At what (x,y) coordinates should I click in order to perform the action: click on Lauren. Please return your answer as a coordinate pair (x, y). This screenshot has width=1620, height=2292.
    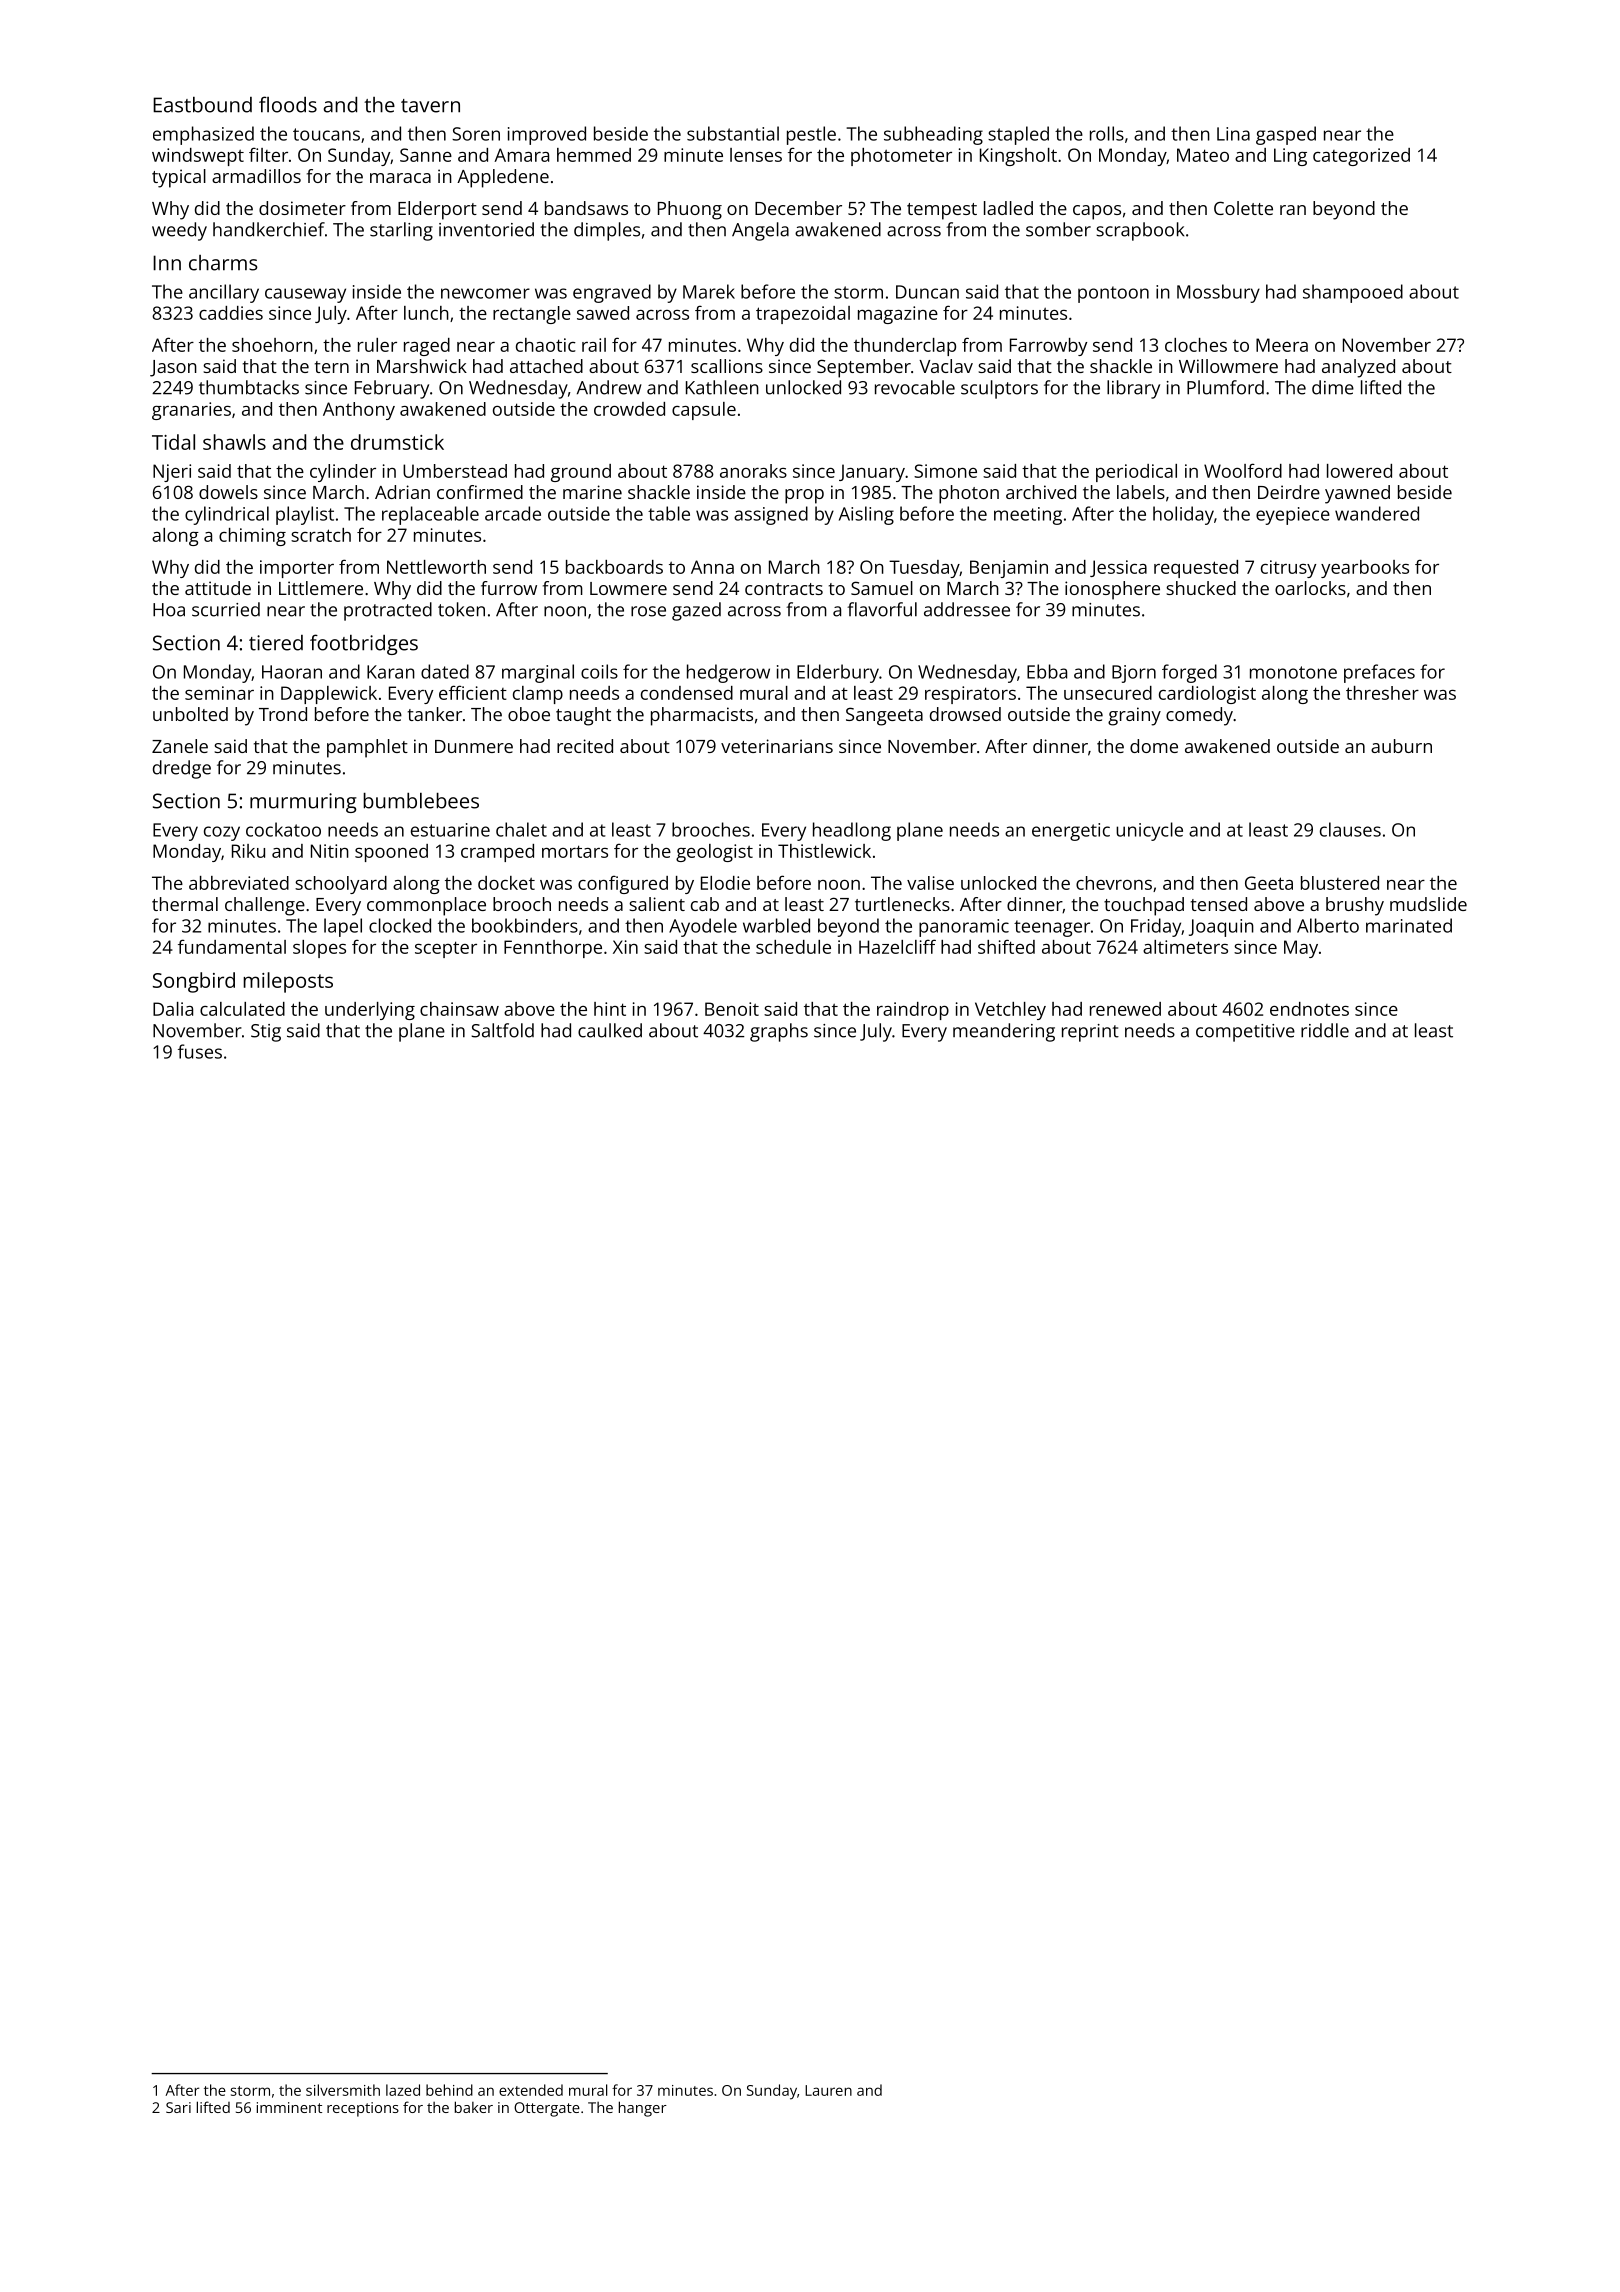
    Looking at the image, I should click on (828, 2090).
